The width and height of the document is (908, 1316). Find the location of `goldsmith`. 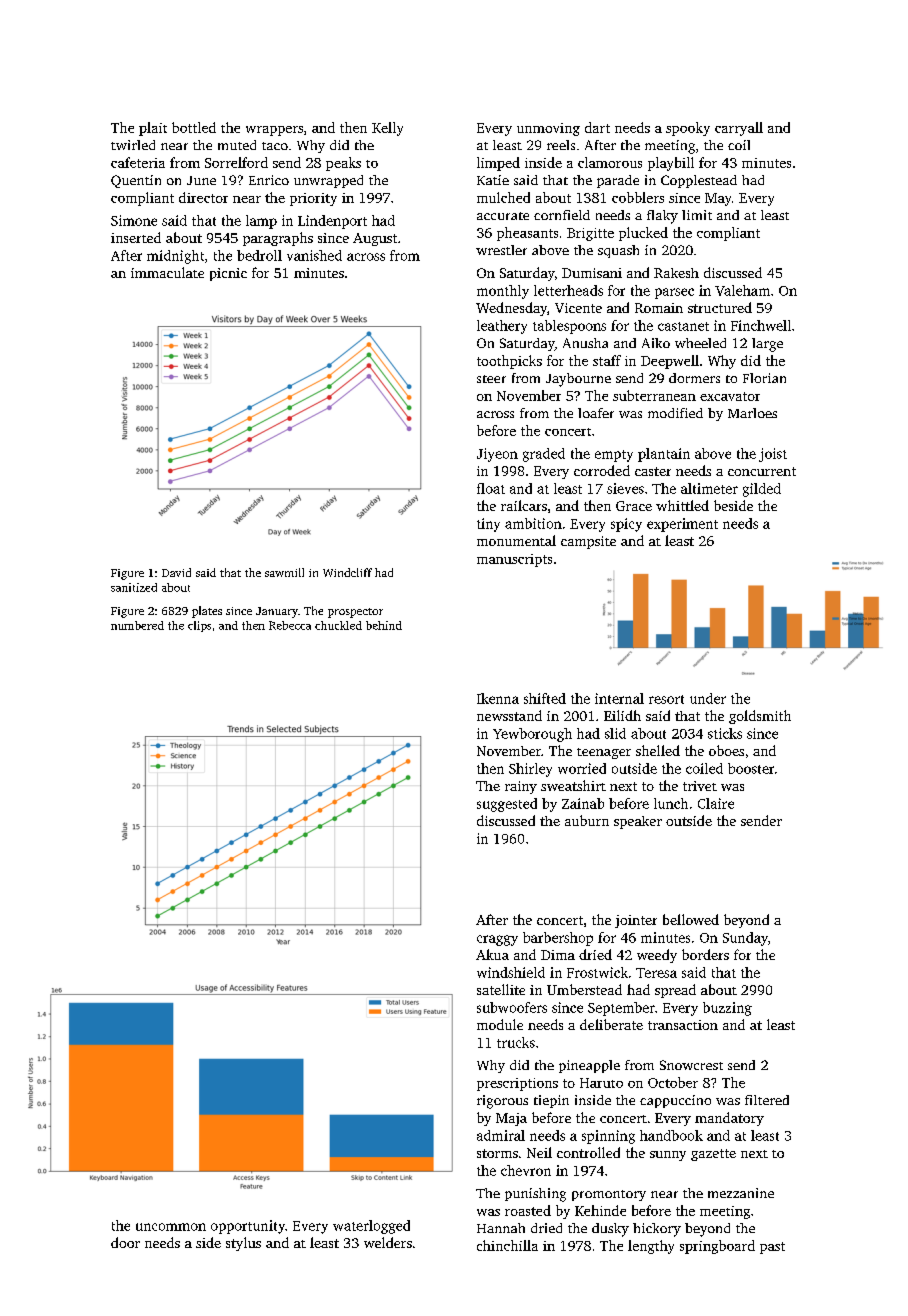

goldsmith is located at coordinates (760, 717).
